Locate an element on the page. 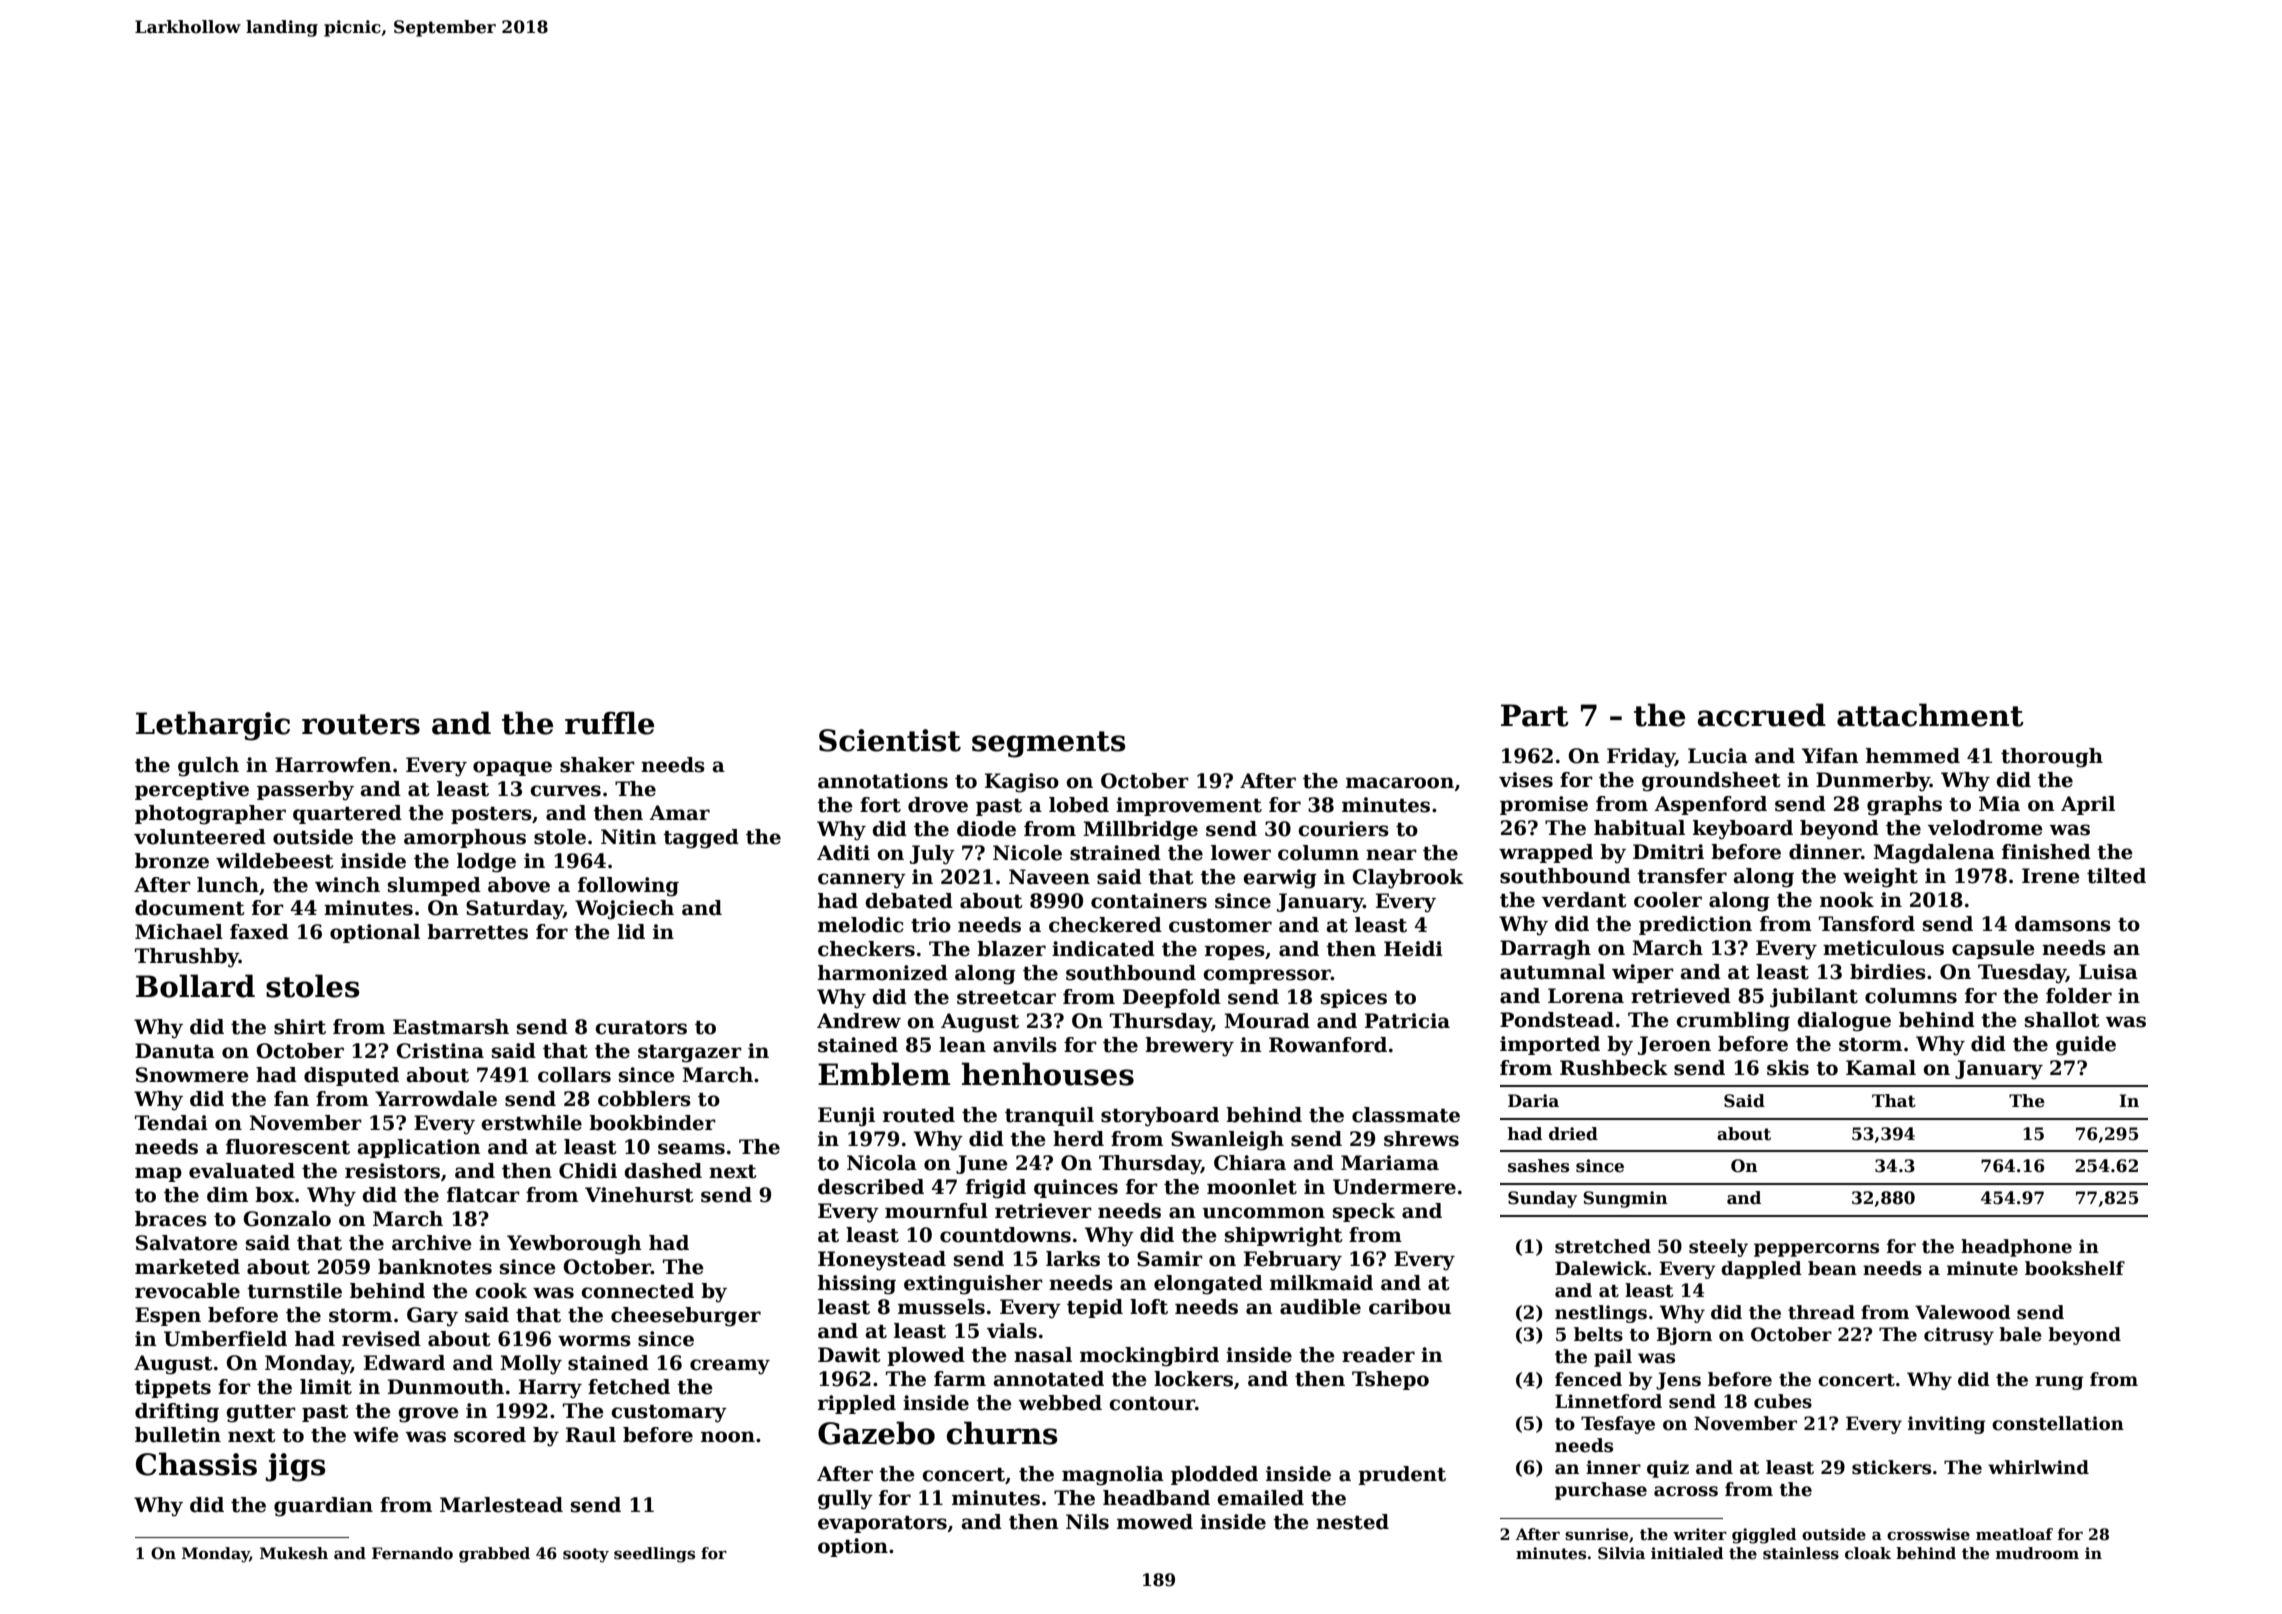 This document has height=1614, width=2282. macaroon is located at coordinates (1400, 783).
